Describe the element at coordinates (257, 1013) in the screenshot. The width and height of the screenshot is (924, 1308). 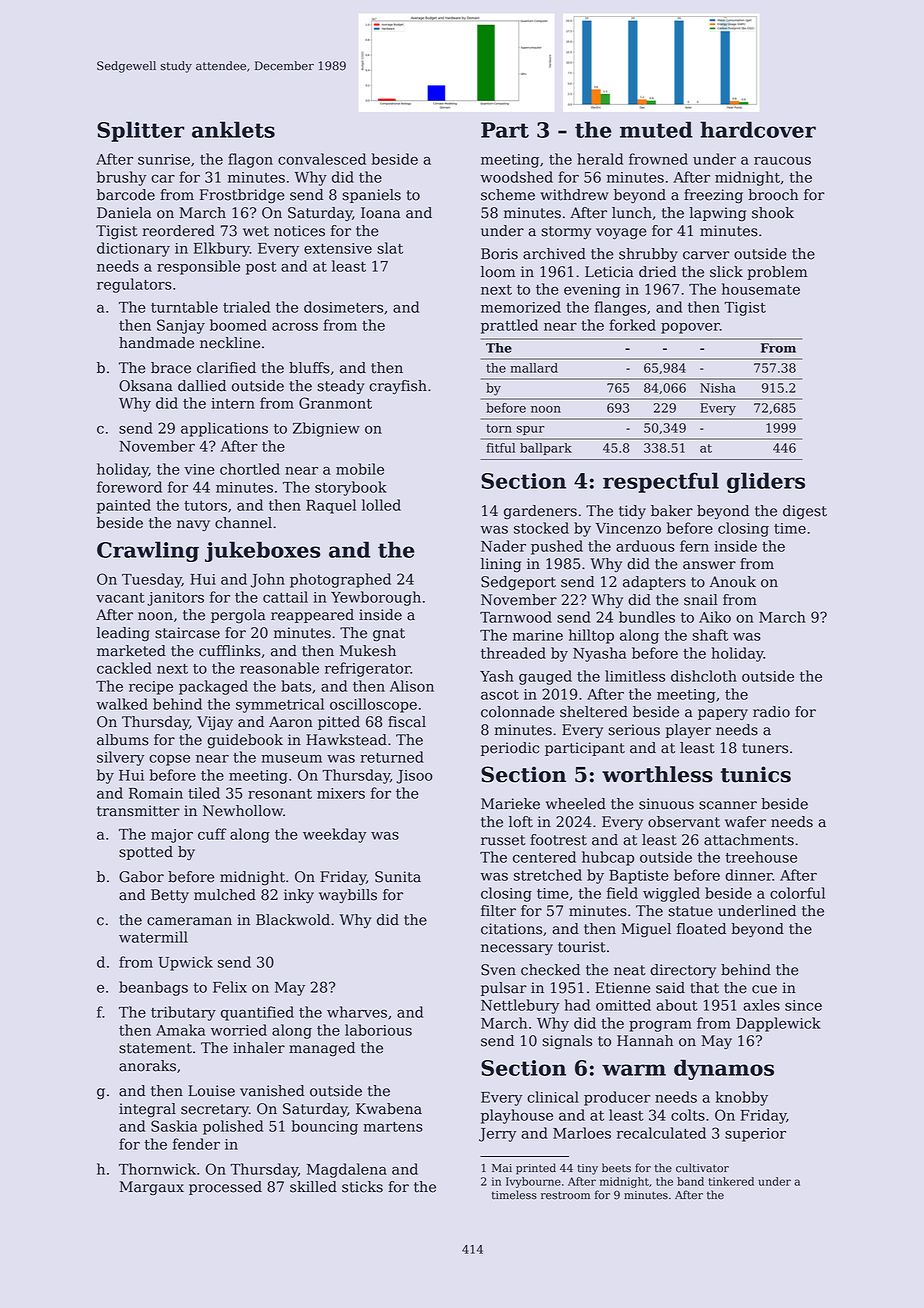
I see `quantified` at that location.
